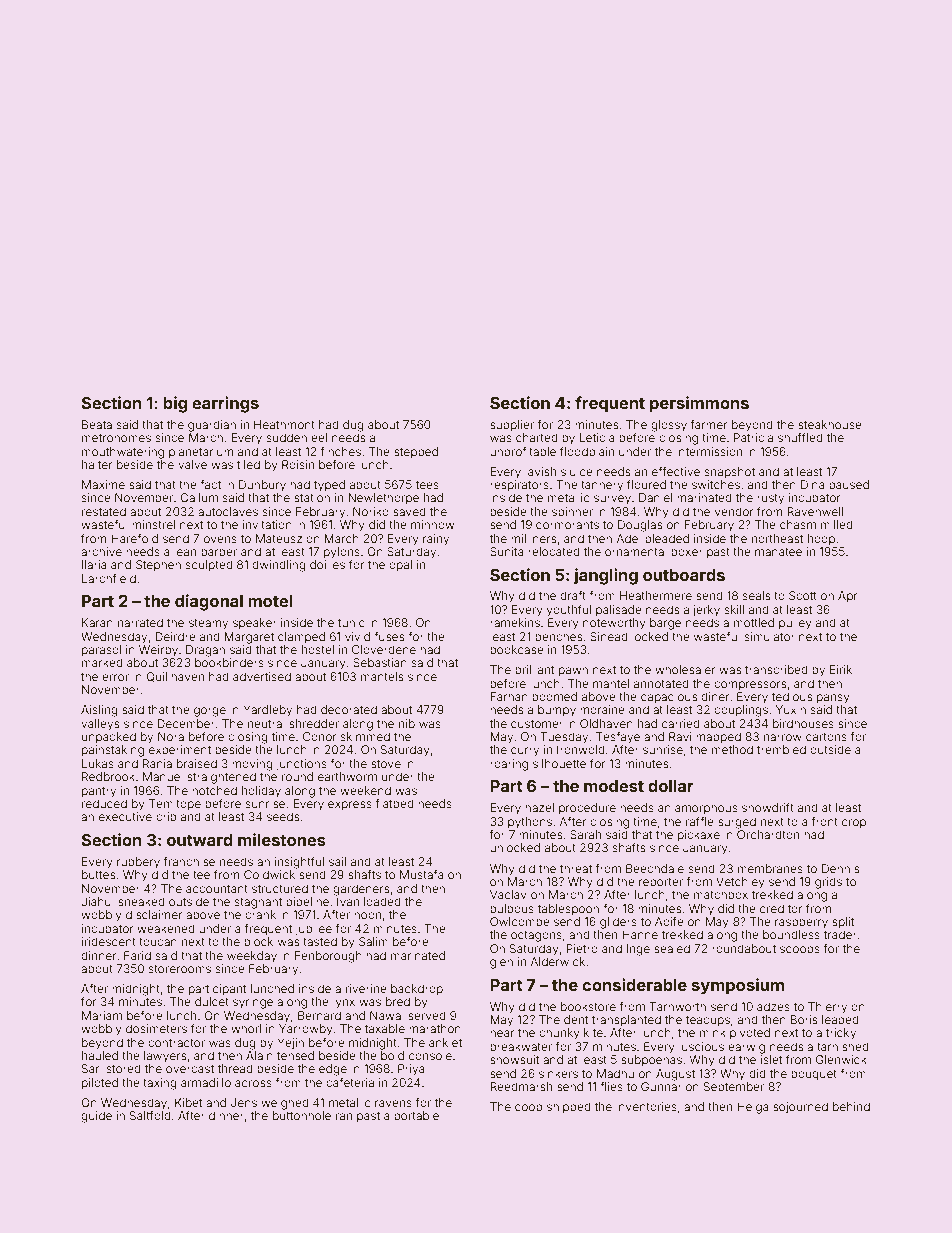  Describe the element at coordinates (416, 1116) in the screenshot. I see `portable` at that location.
